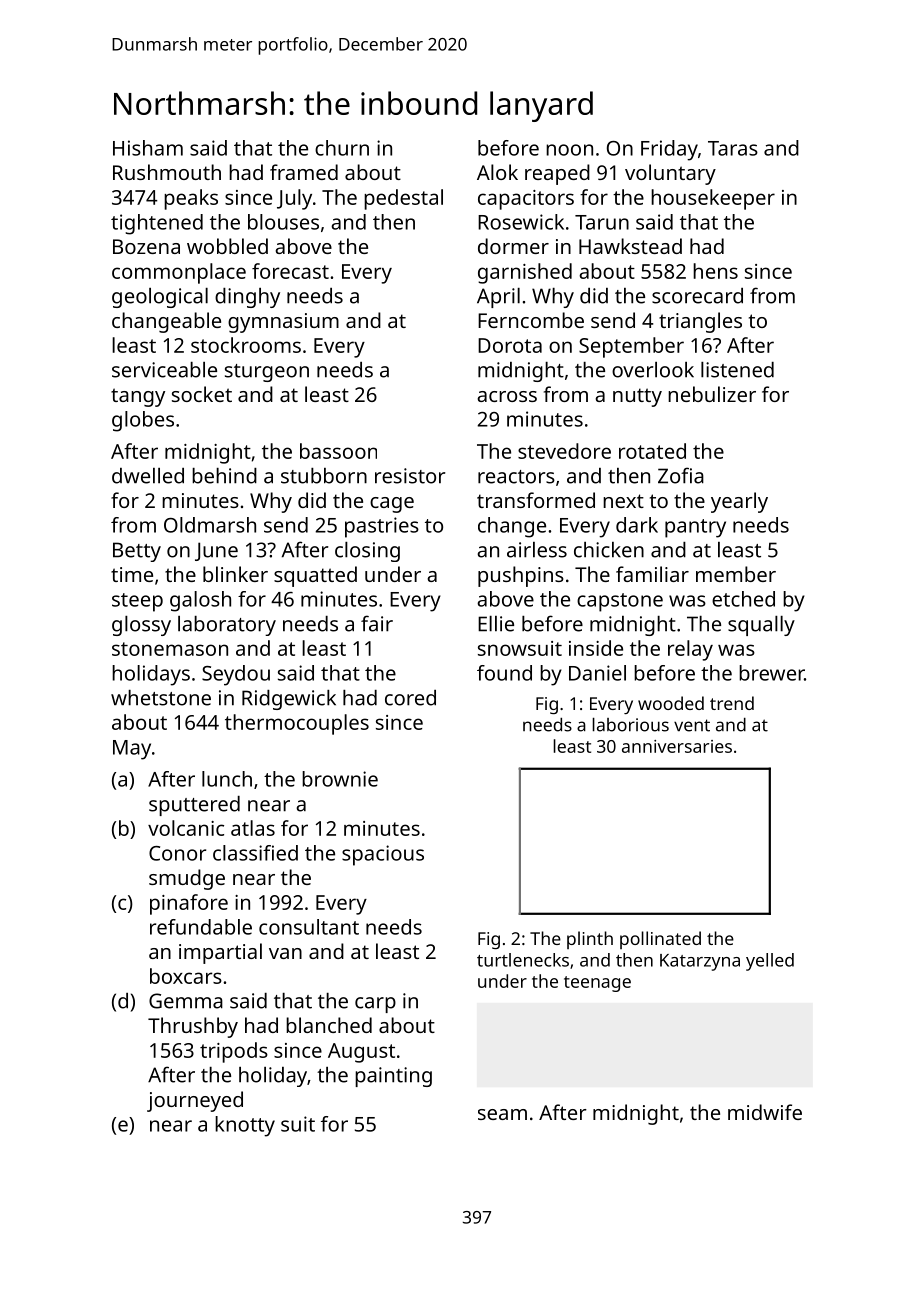 This image has height=1311, width=924. I want to click on brewer, so click(771, 673).
